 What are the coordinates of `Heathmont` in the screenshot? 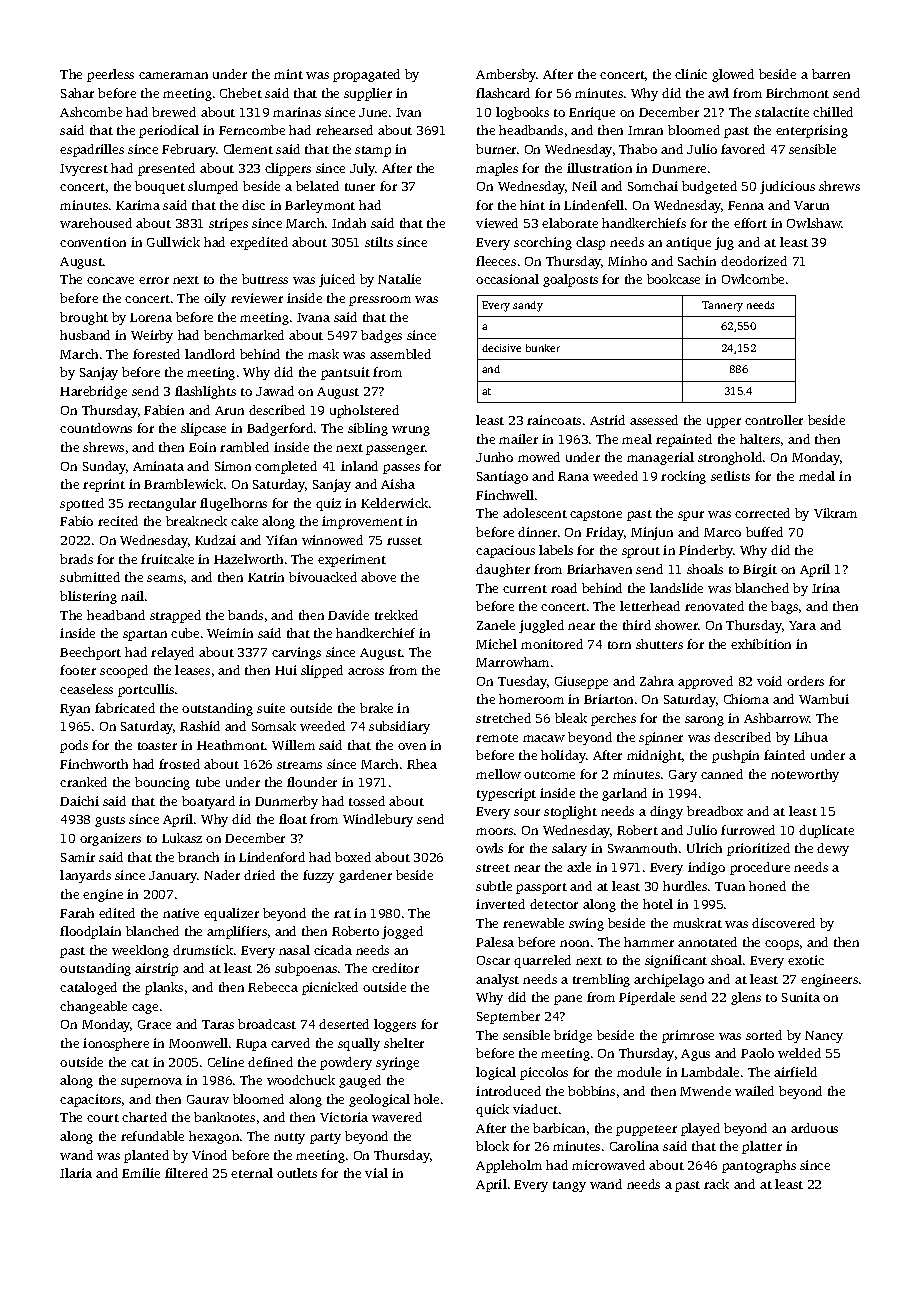 It's located at (231, 745).
